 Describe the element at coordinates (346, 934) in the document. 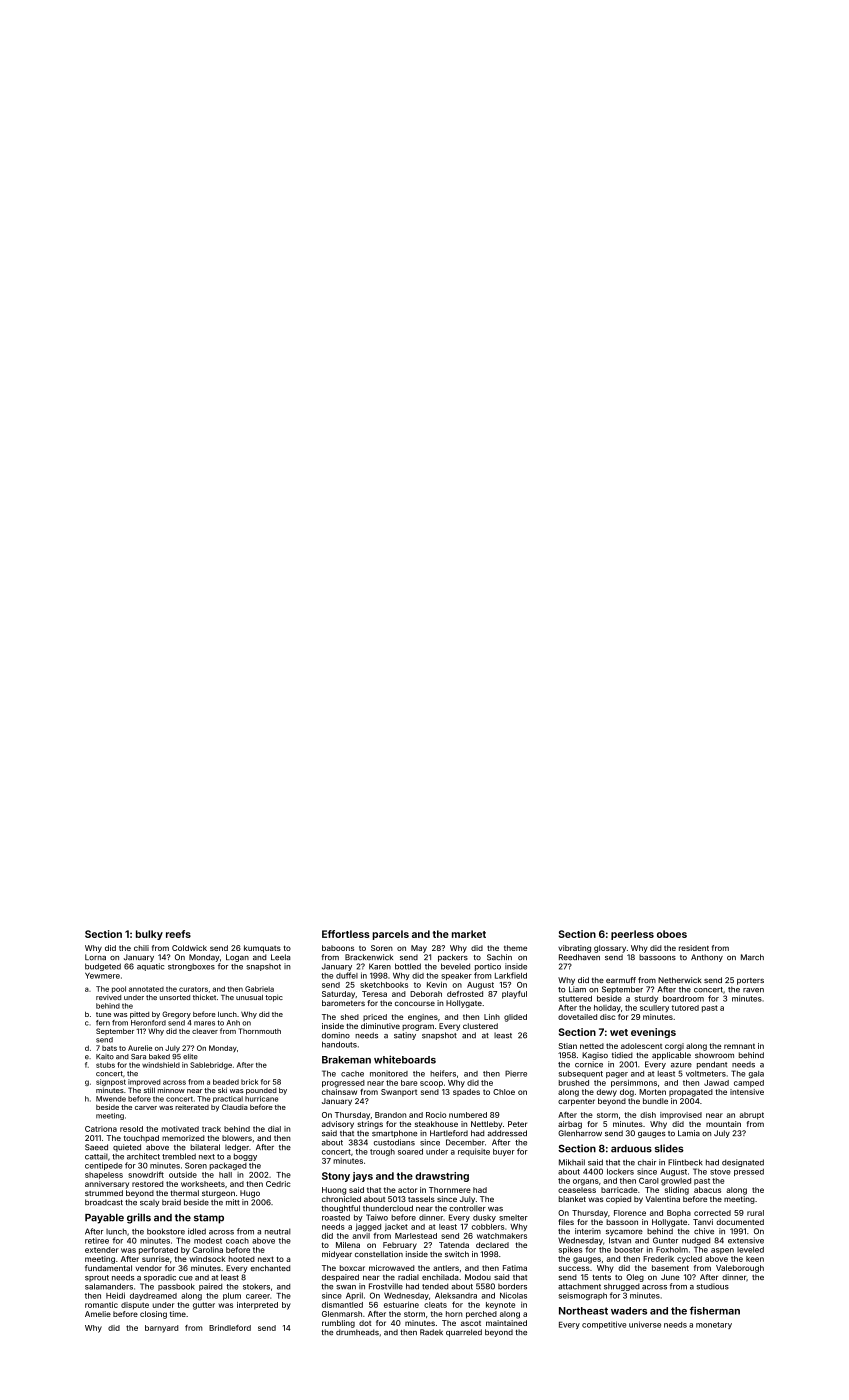

I see `Effortless` at that location.
